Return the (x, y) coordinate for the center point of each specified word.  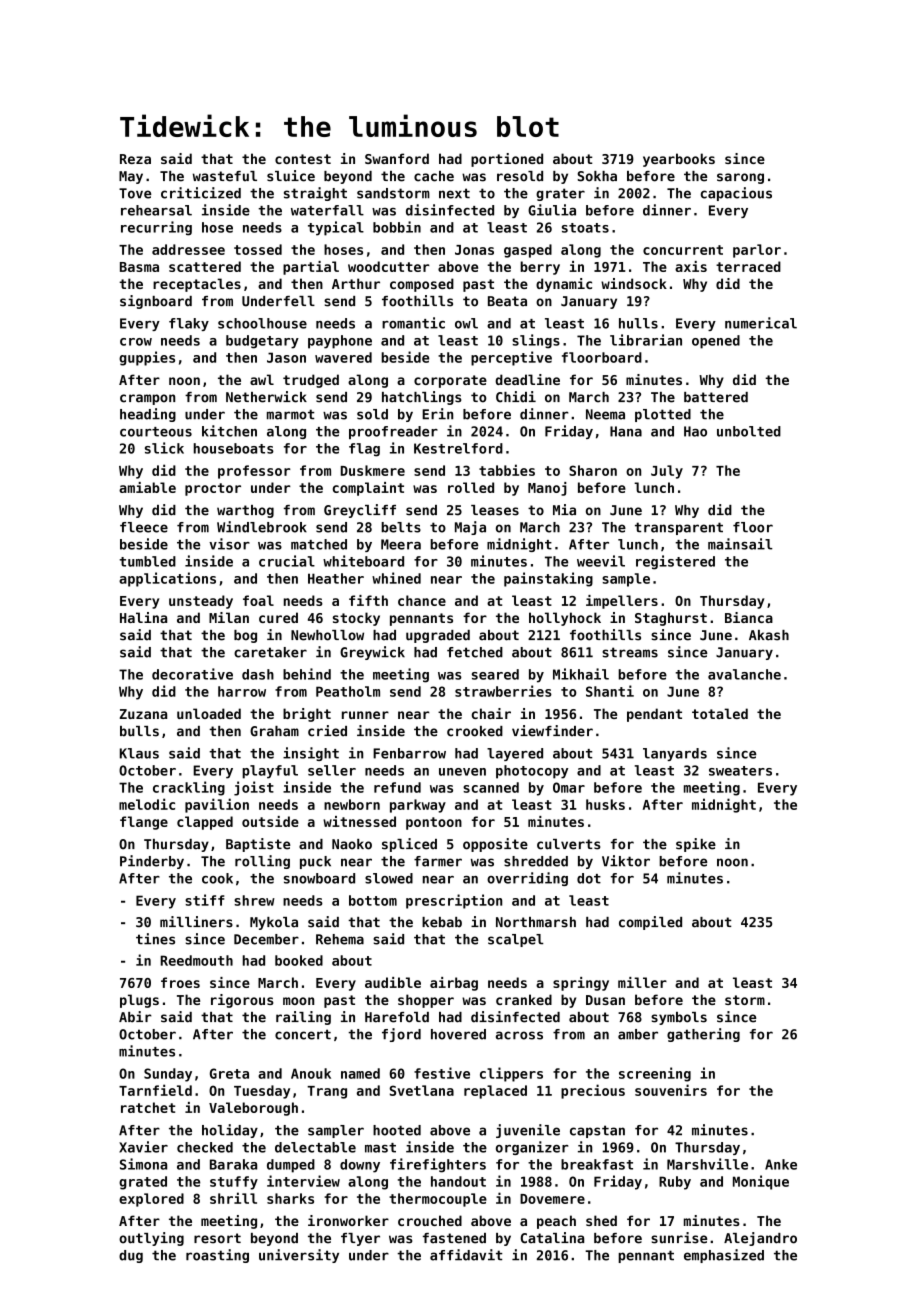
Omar (569, 787)
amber (638, 1034)
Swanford (397, 158)
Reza (135, 159)
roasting (217, 1256)
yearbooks (679, 160)
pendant (654, 715)
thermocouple (438, 1200)
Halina (143, 617)
